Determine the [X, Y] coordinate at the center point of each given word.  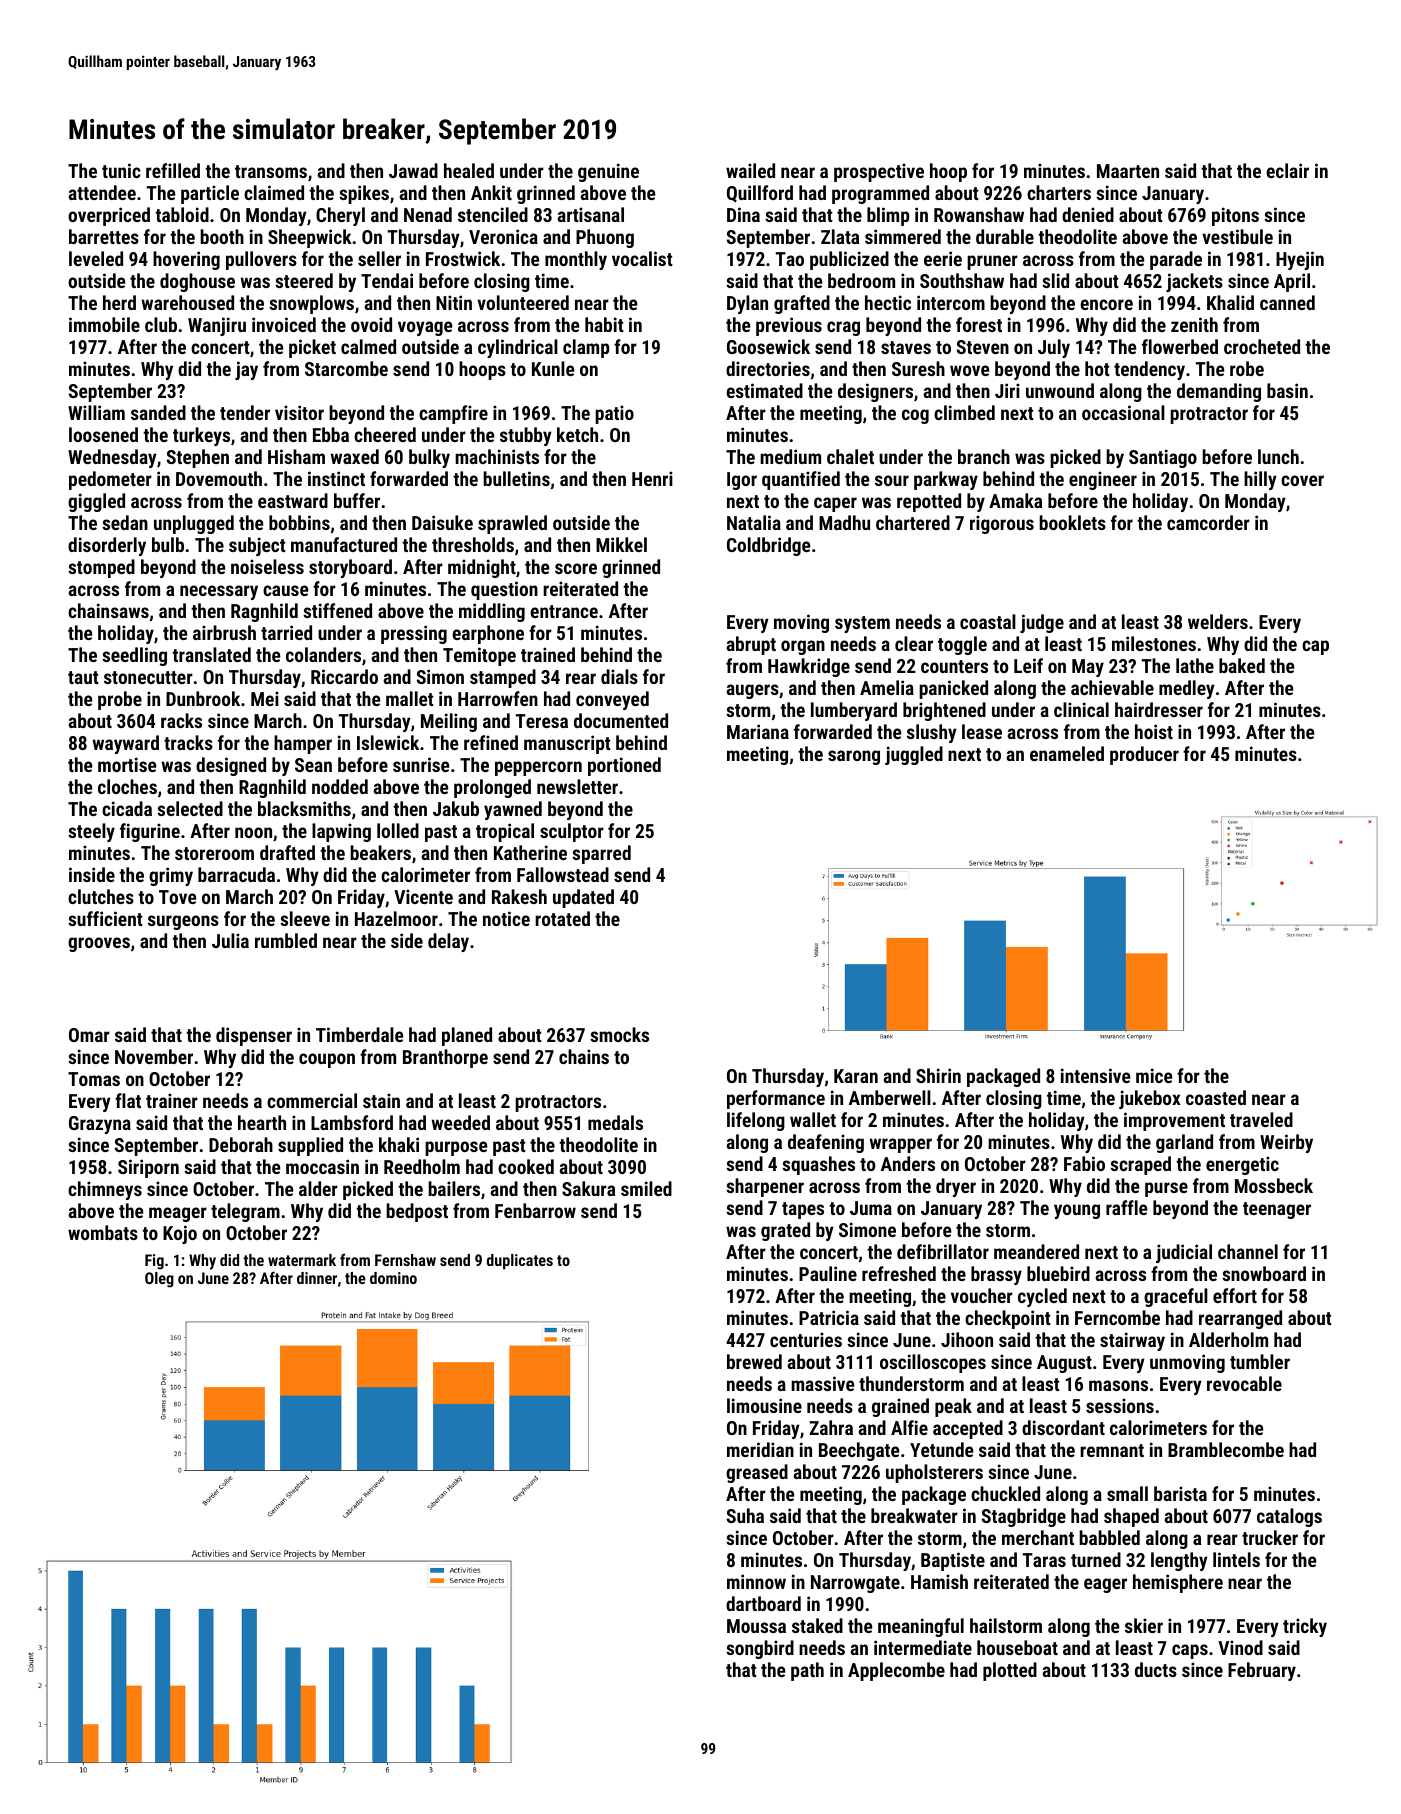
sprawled [512, 524]
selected [190, 808]
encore [1106, 304]
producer [1144, 755]
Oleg [159, 1280]
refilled [173, 170]
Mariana [758, 731]
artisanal [590, 214]
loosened [103, 434]
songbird [760, 1649]
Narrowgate [855, 1584]
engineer [1103, 480]
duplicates [520, 1262]
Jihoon [967, 1339]
